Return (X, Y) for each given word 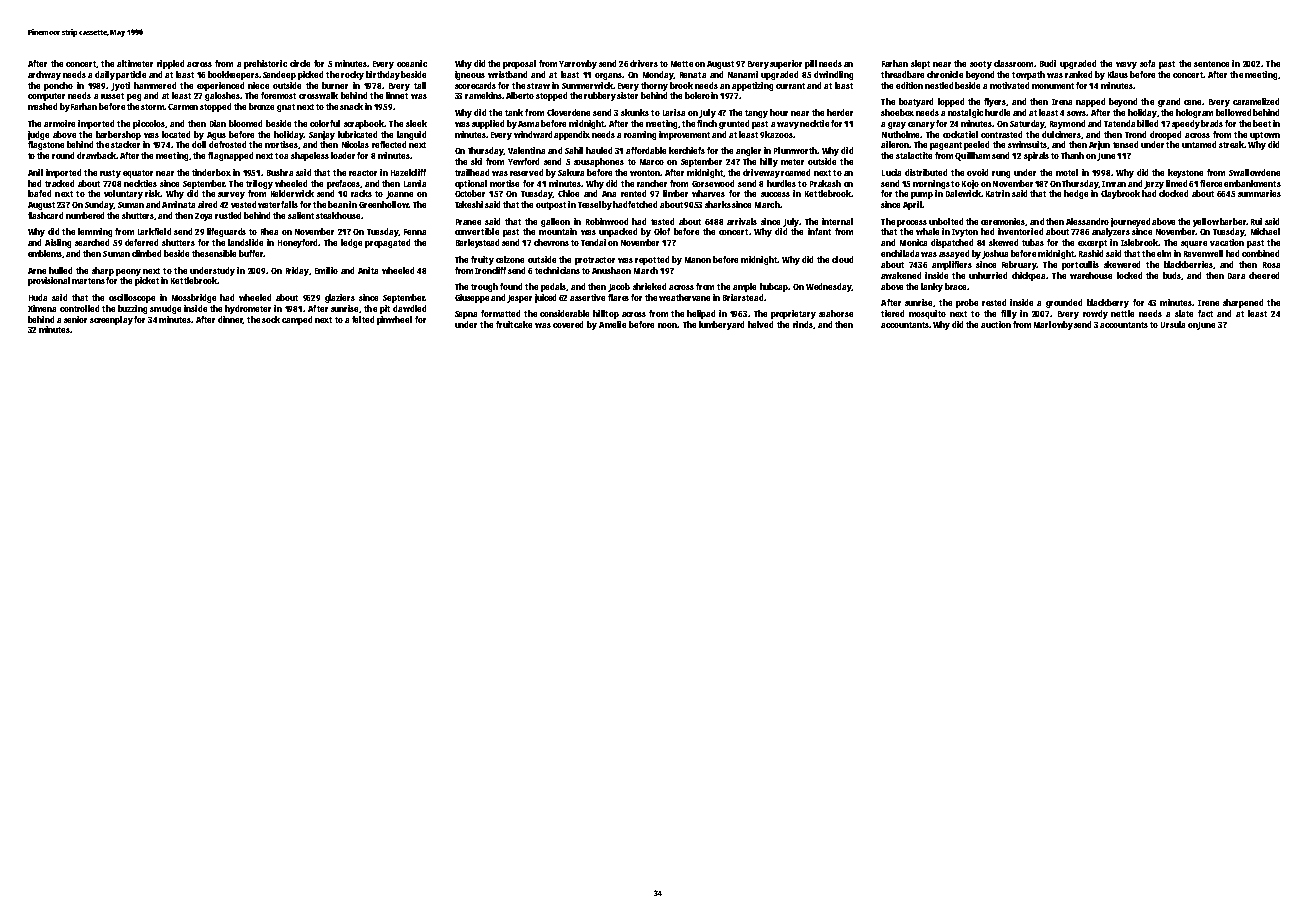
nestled (939, 85)
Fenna (415, 232)
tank (514, 112)
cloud (842, 259)
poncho (58, 86)
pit (385, 309)
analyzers (1111, 232)
